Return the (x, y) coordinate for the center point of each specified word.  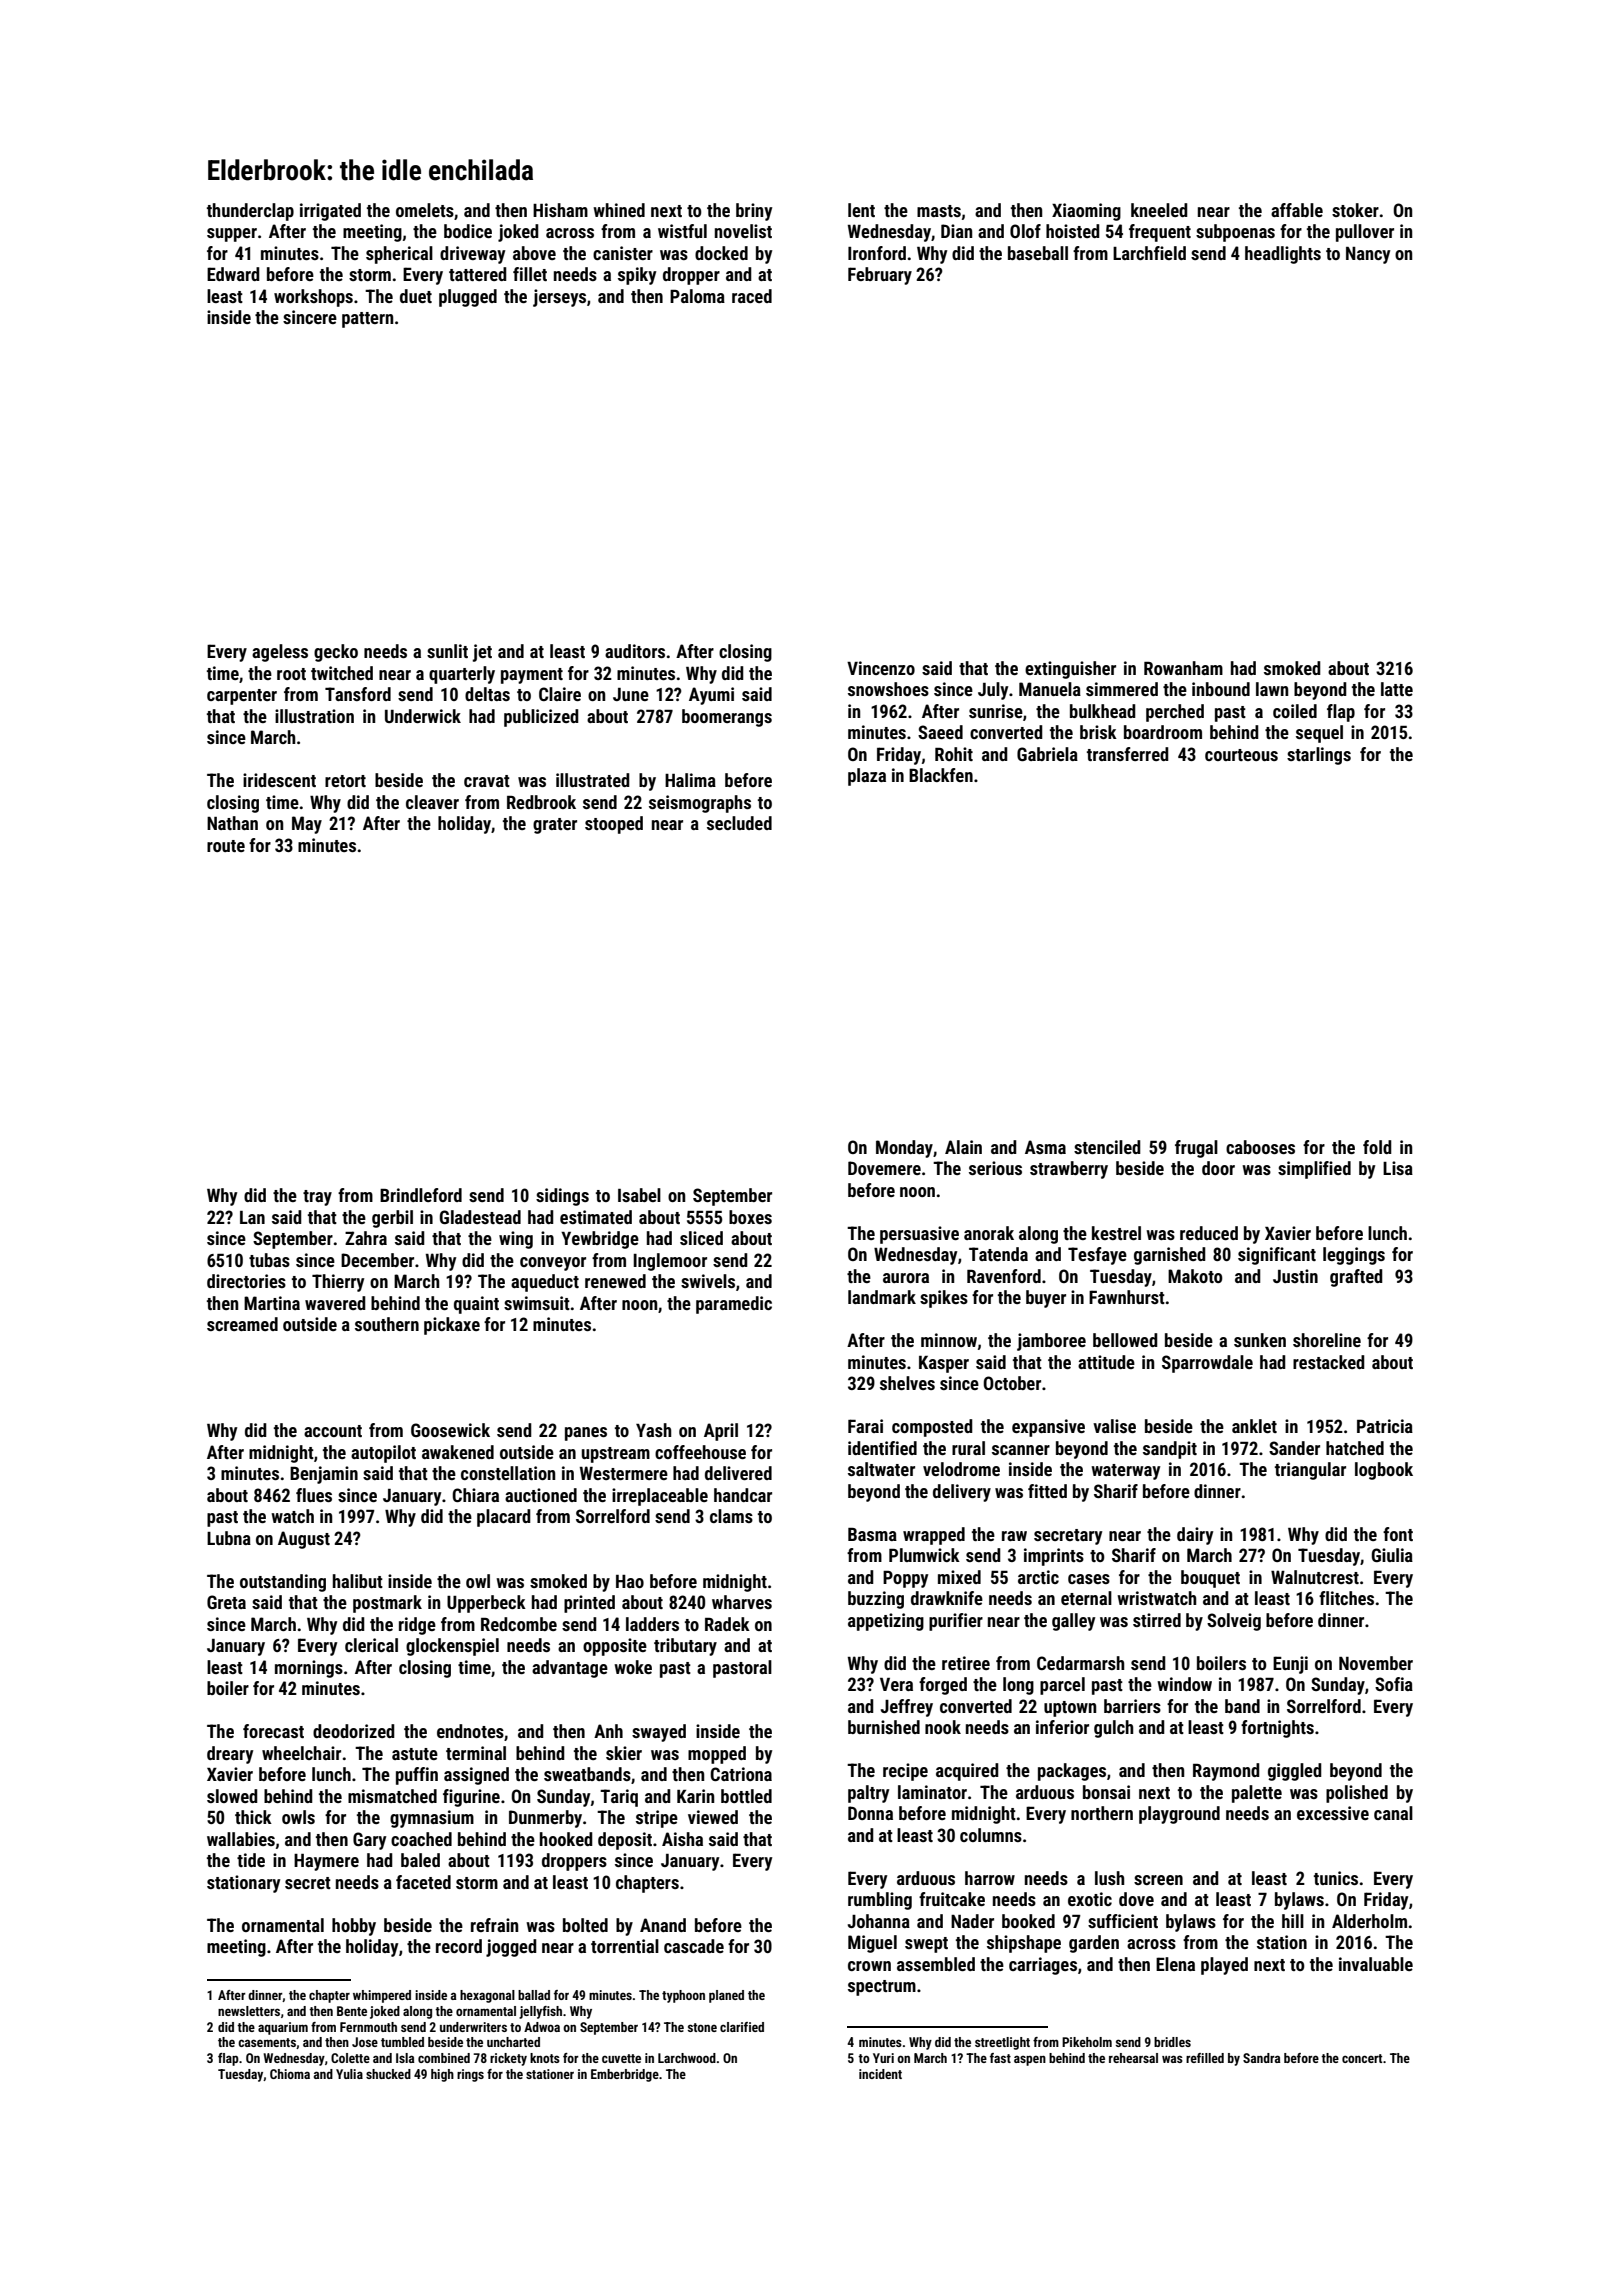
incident (880, 2074)
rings (470, 2075)
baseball (1038, 253)
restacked (1329, 1362)
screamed (242, 1324)
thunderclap (250, 212)
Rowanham (1183, 668)
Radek (727, 1624)
